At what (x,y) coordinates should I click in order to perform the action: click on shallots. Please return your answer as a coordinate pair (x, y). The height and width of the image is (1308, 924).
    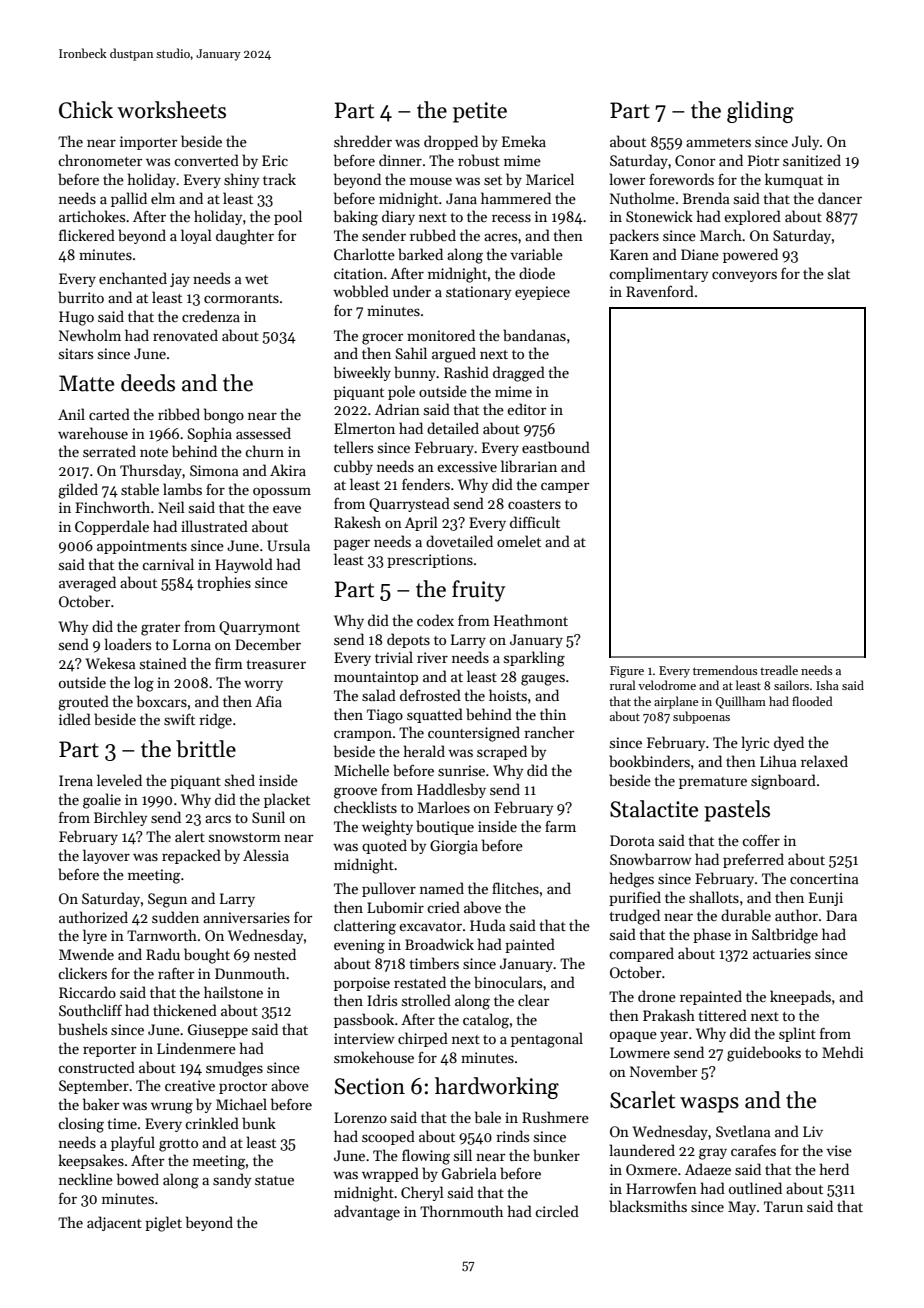
    Looking at the image, I should click on (714, 897).
